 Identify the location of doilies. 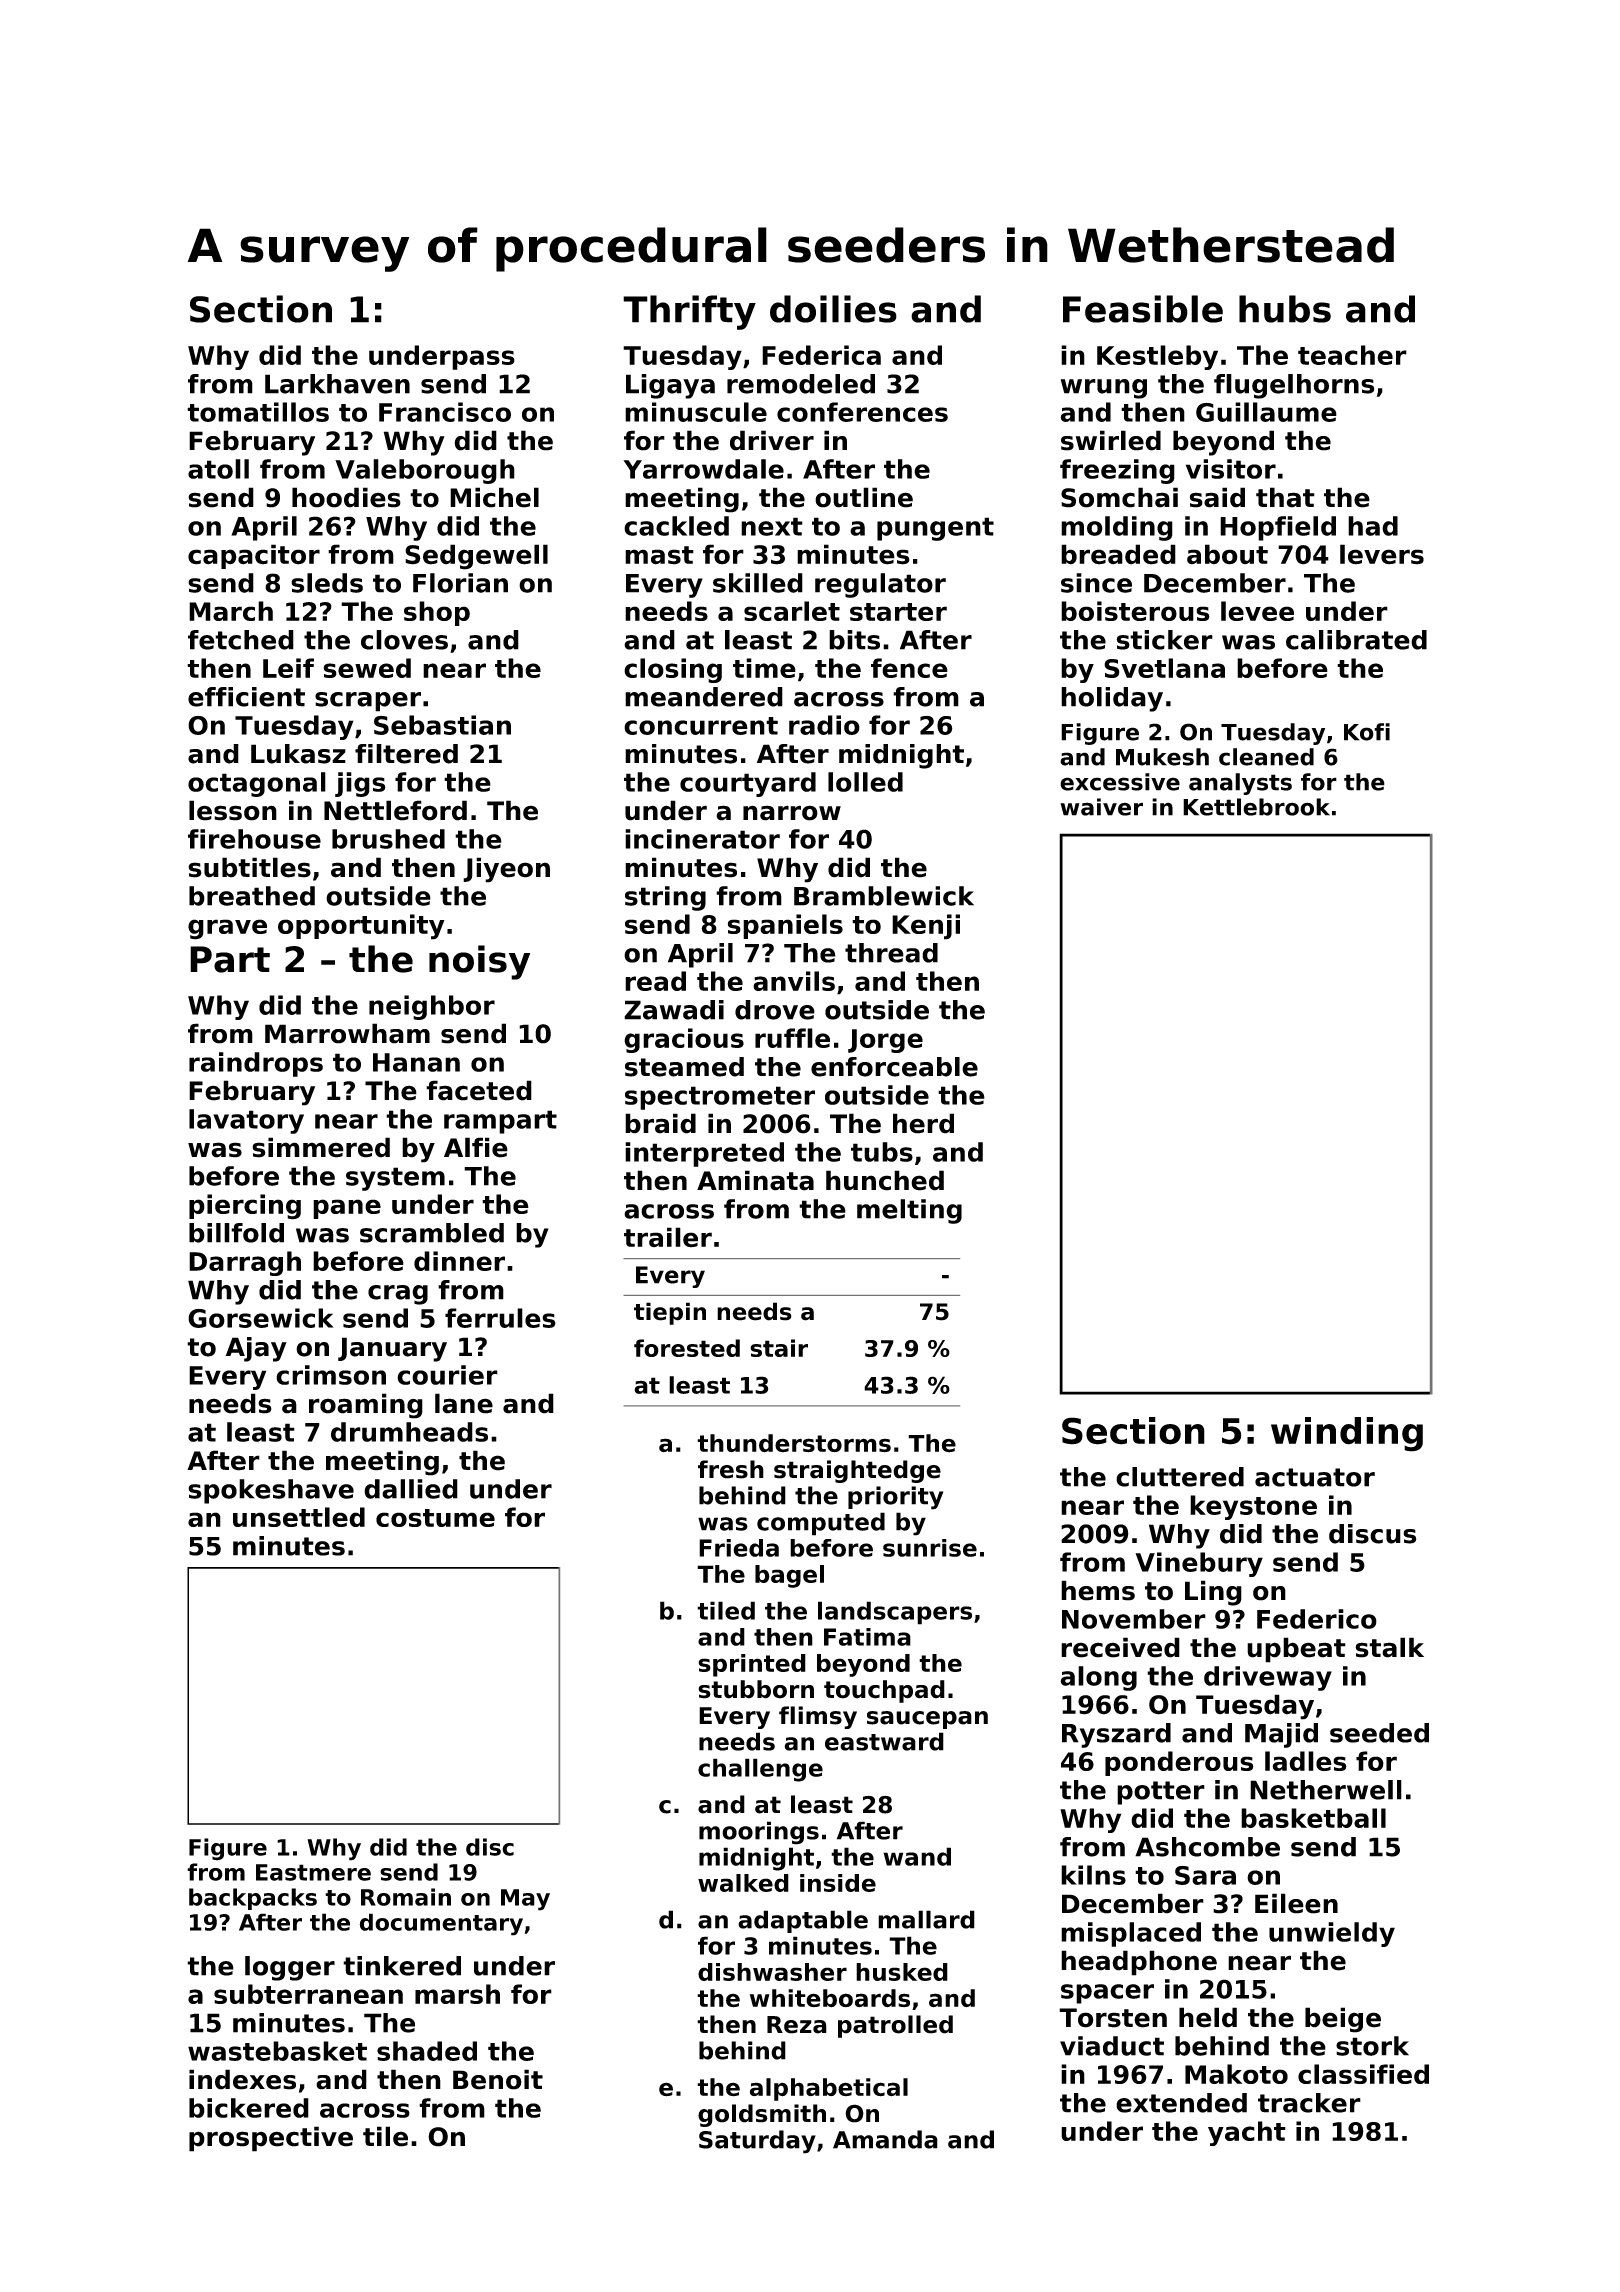
(833, 309).
